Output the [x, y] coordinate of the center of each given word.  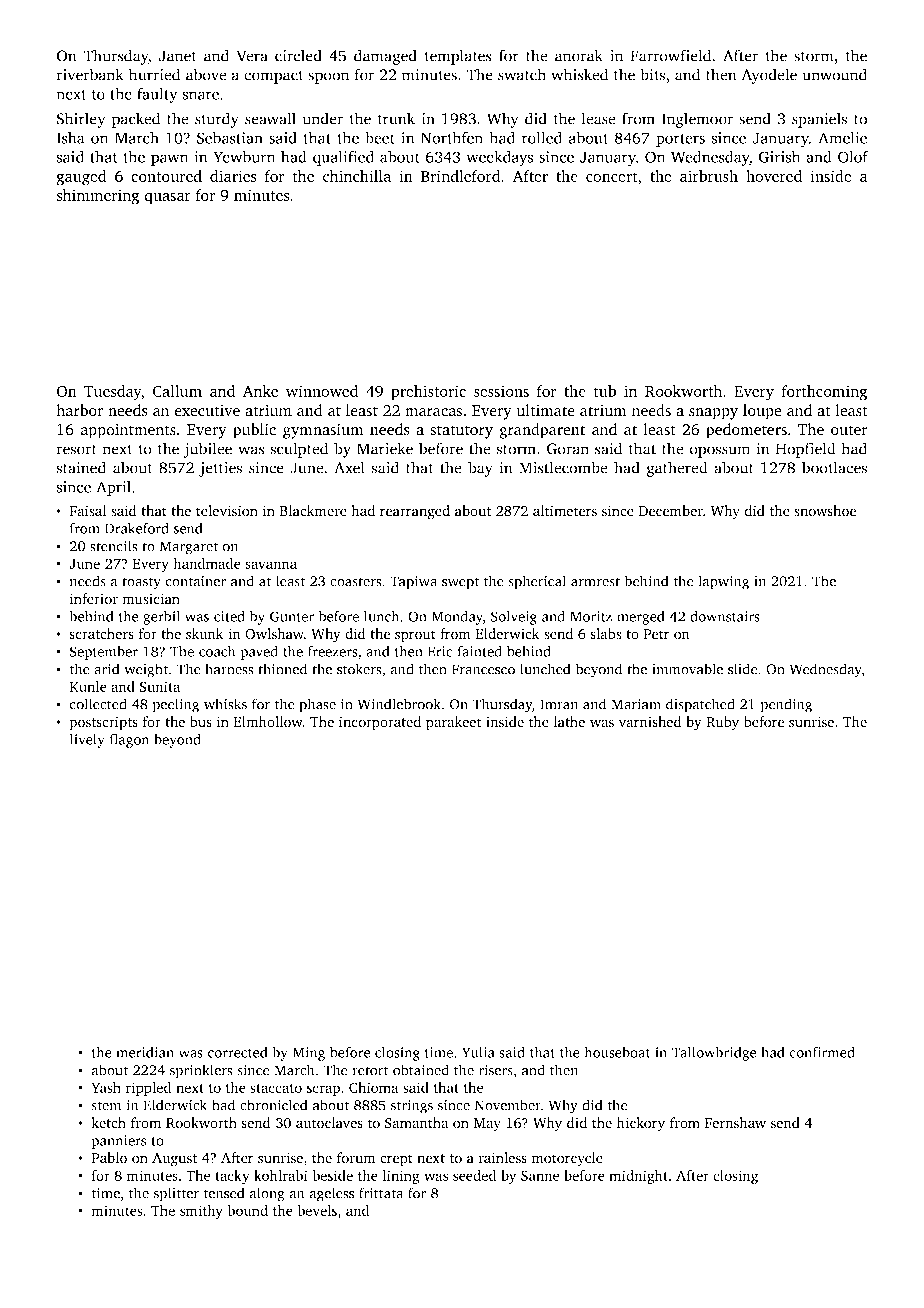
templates [458, 57]
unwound [834, 74]
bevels [317, 1210]
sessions [501, 391]
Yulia [478, 1052]
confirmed [822, 1052]
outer [849, 430]
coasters [356, 582]
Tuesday [112, 393]
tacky [232, 1177]
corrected [238, 1052]
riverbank [90, 74]
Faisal [87, 511]
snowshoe [825, 511]
